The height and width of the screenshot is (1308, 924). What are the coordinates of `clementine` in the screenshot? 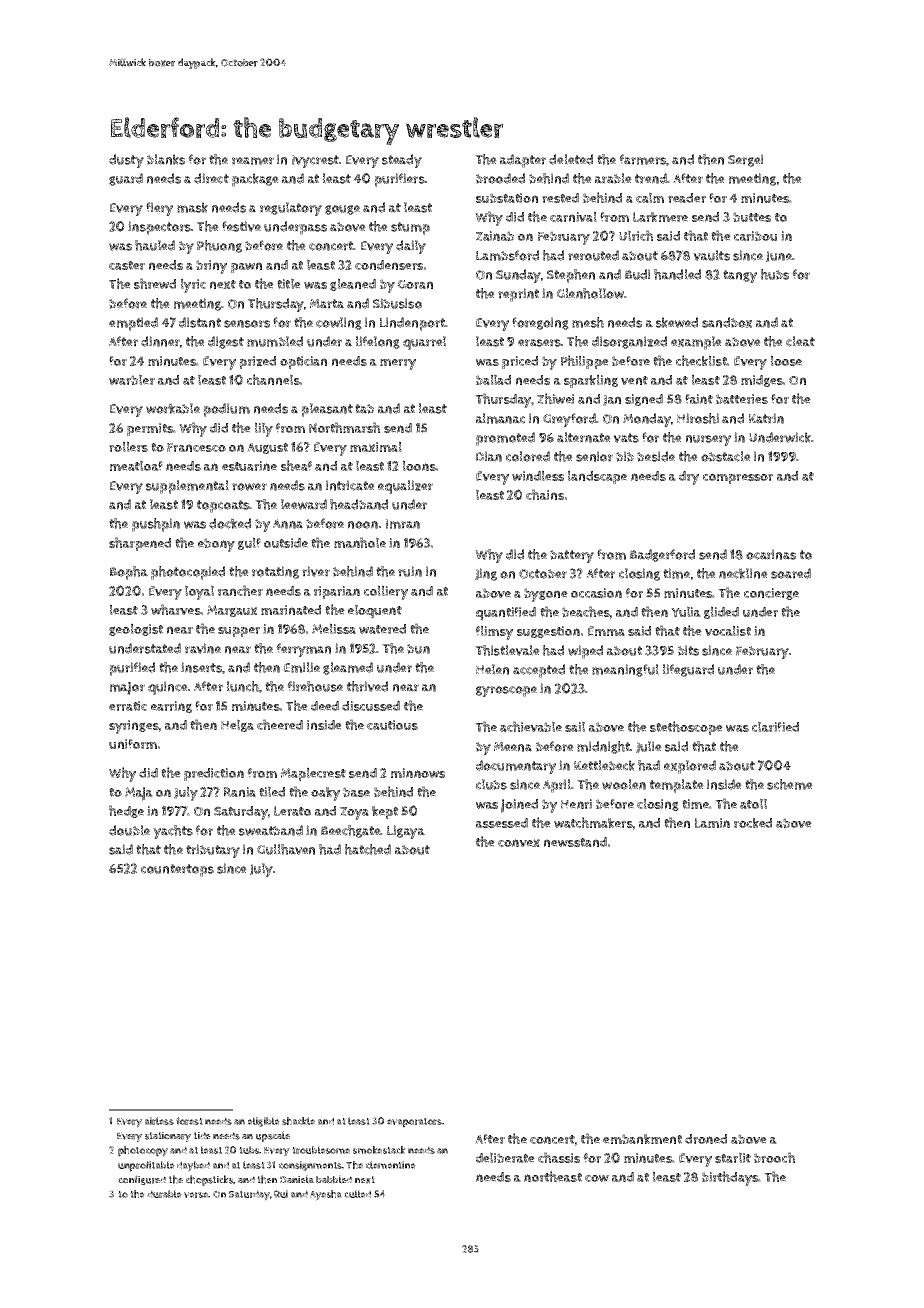 It's located at (391, 1165).
